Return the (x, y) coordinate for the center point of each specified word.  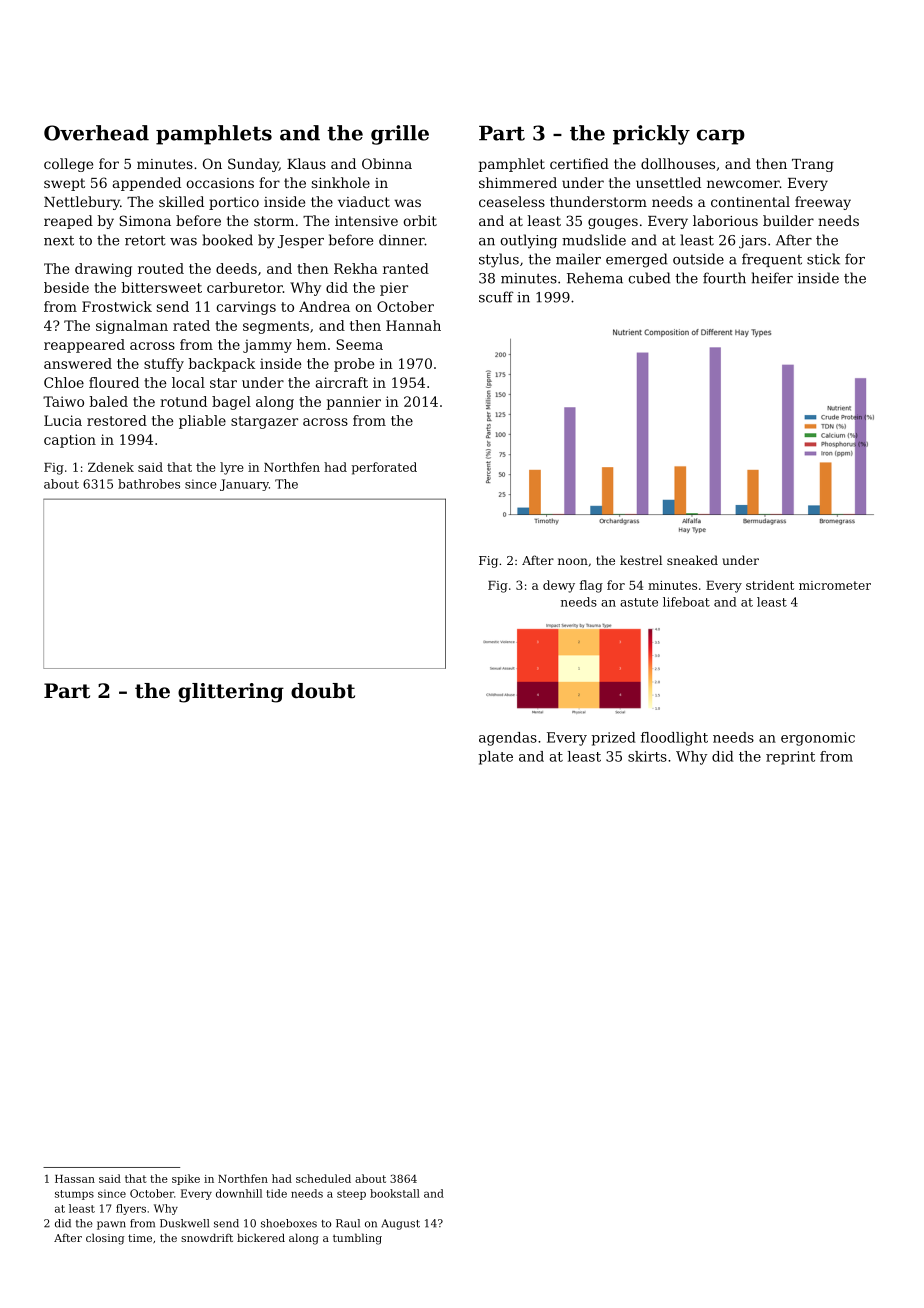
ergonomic (818, 739)
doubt (323, 691)
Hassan (75, 1179)
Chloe (64, 382)
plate (495, 758)
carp (721, 137)
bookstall (395, 1193)
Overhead (96, 133)
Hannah (413, 325)
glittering (231, 693)
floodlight (674, 739)
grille (400, 135)
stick (823, 259)
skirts (647, 756)
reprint (790, 758)
